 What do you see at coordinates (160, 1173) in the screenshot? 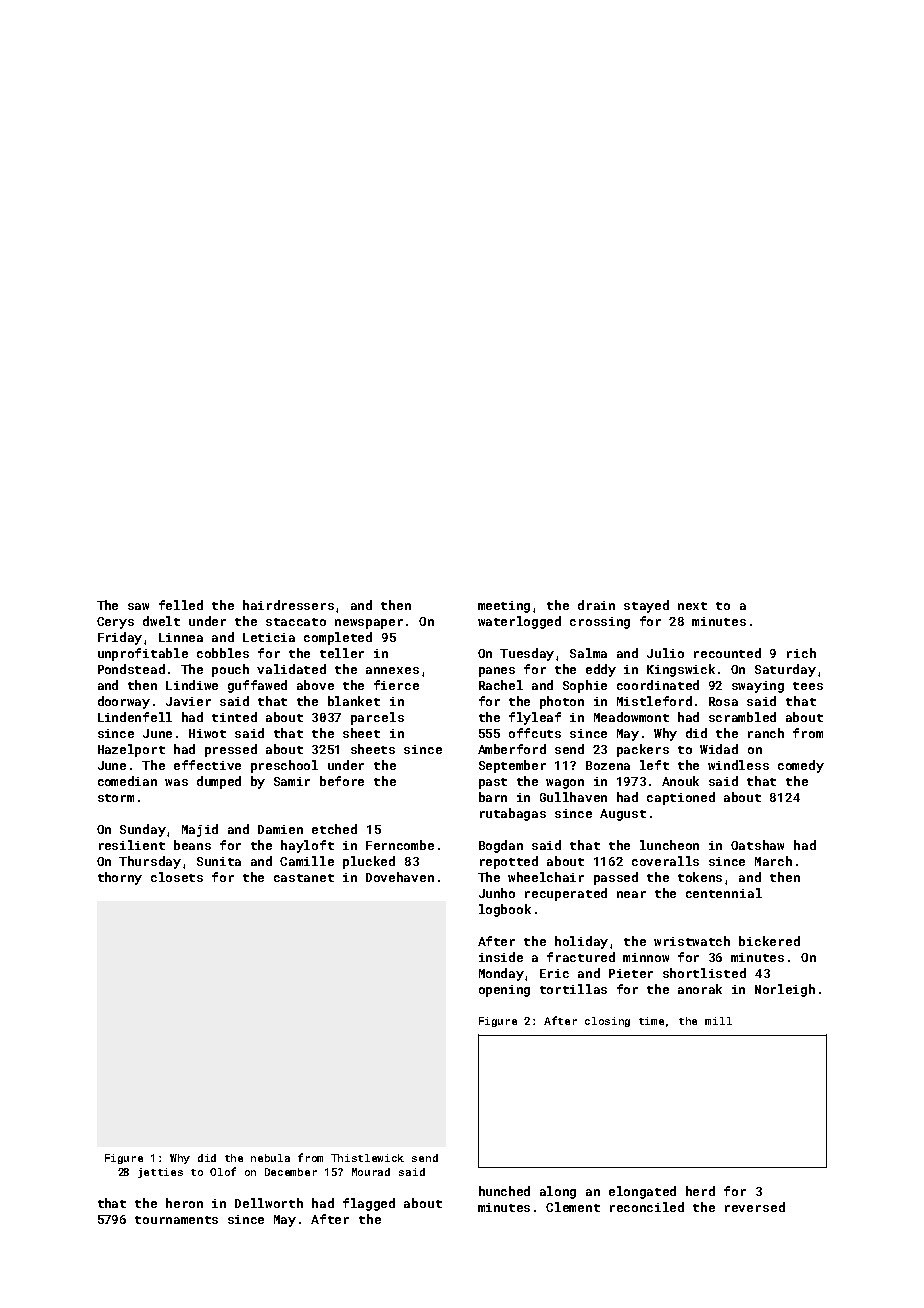
I see `jetties` at bounding box center [160, 1173].
